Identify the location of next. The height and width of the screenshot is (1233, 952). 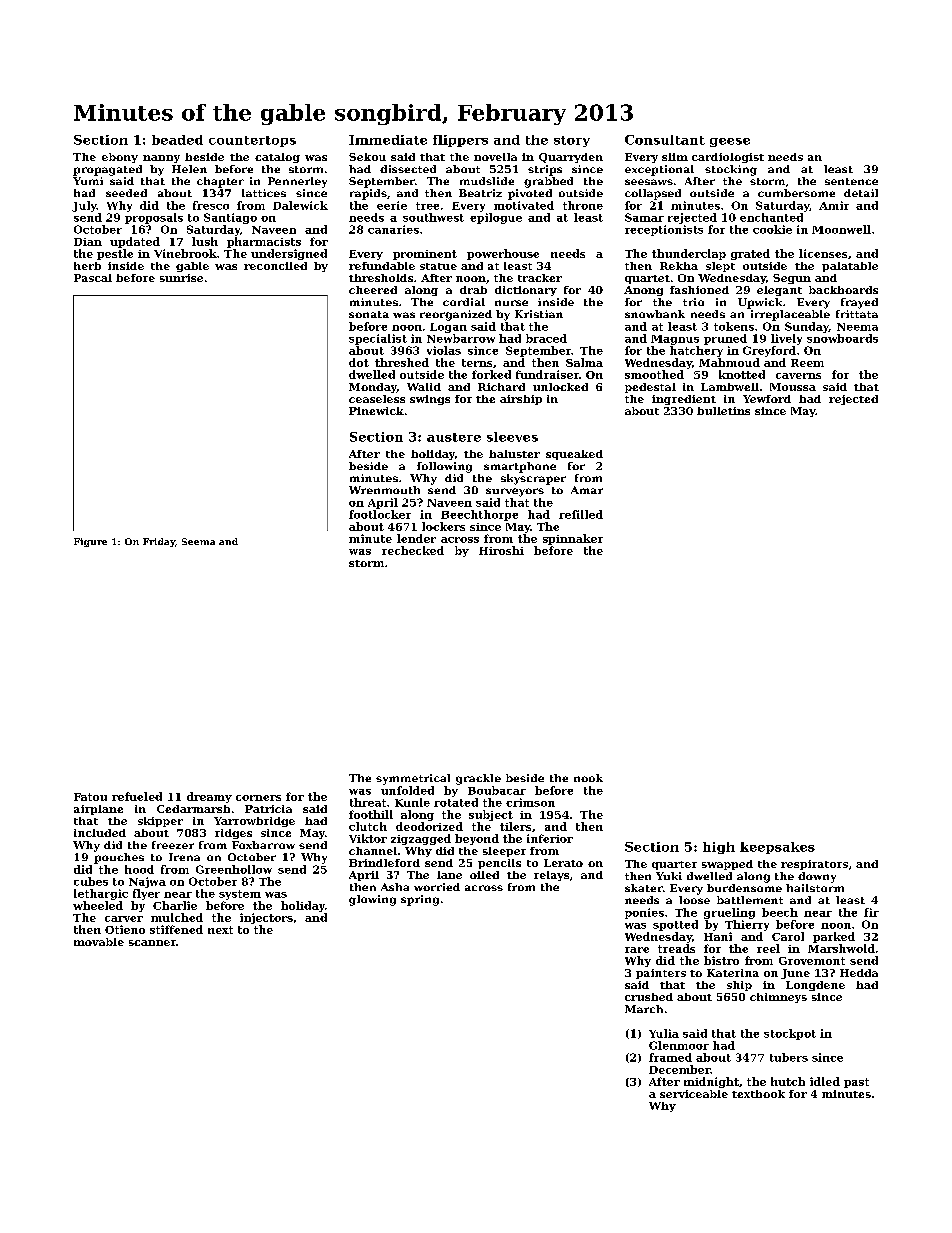
(220, 930).
